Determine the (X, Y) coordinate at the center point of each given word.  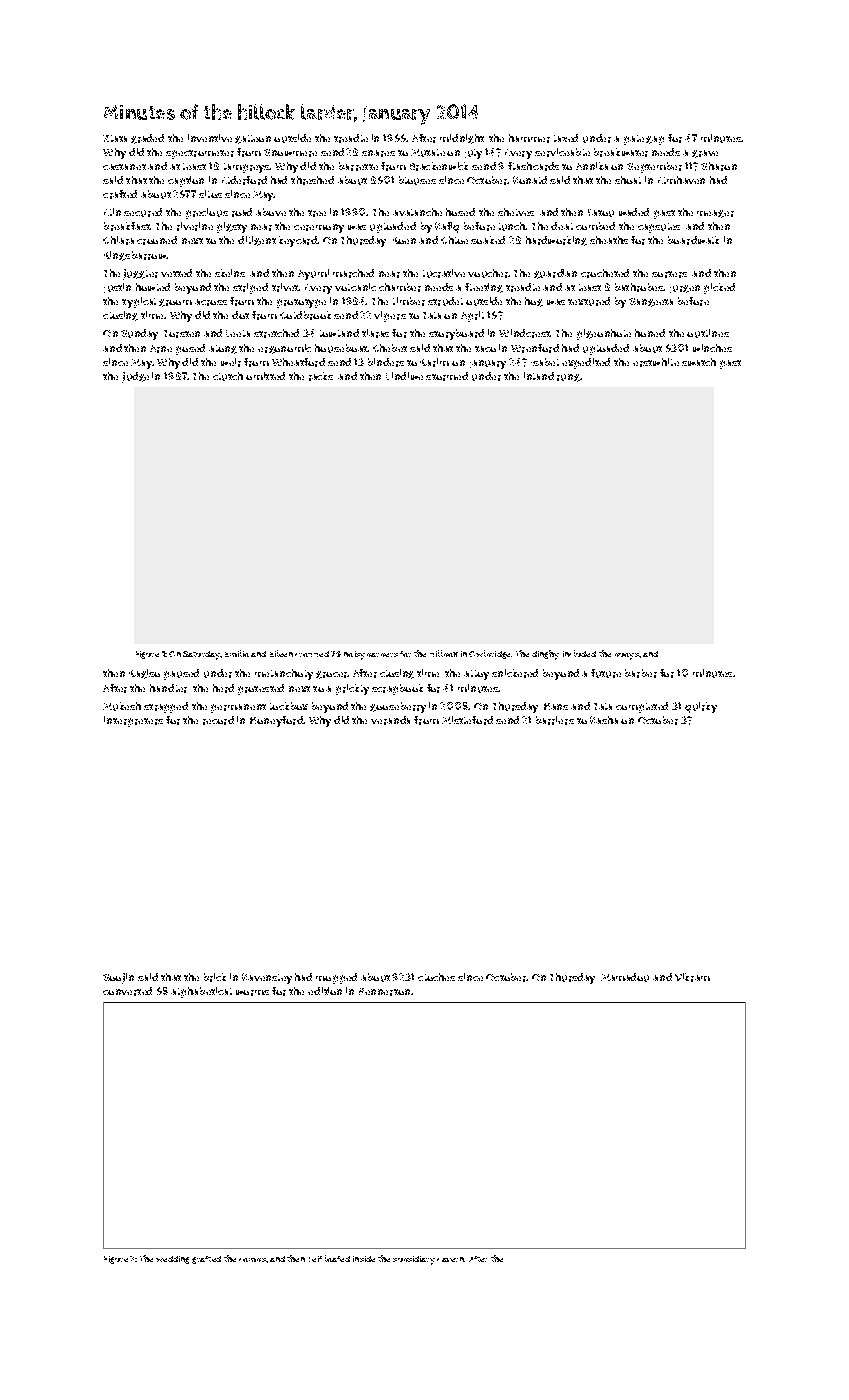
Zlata (115, 138)
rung (568, 378)
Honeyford (276, 721)
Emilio (237, 653)
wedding (172, 1260)
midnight (462, 139)
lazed (566, 138)
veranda (390, 720)
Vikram (692, 977)
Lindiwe (404, 376)
